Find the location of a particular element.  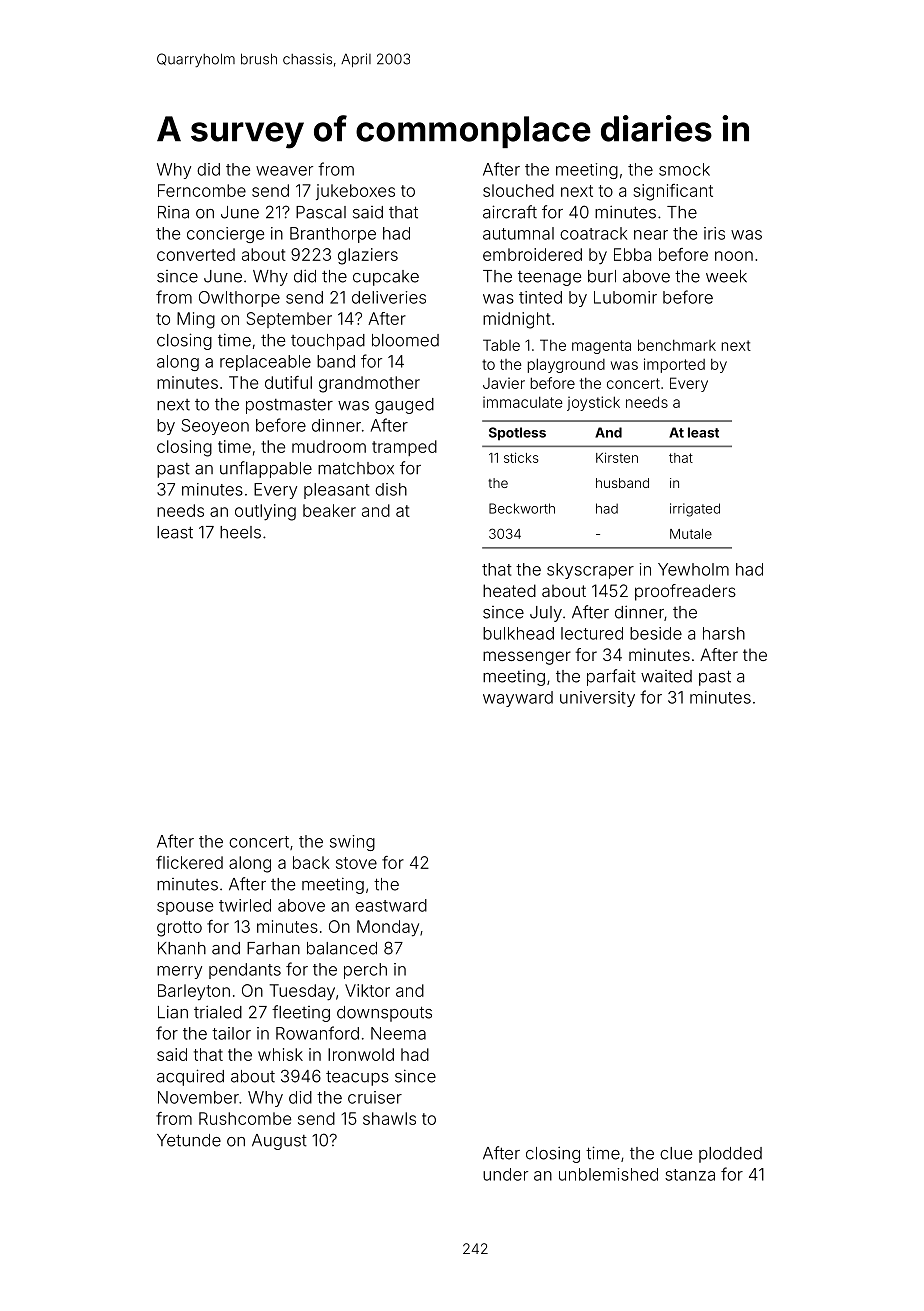

Neema is located at coordinates (398, 1033).
